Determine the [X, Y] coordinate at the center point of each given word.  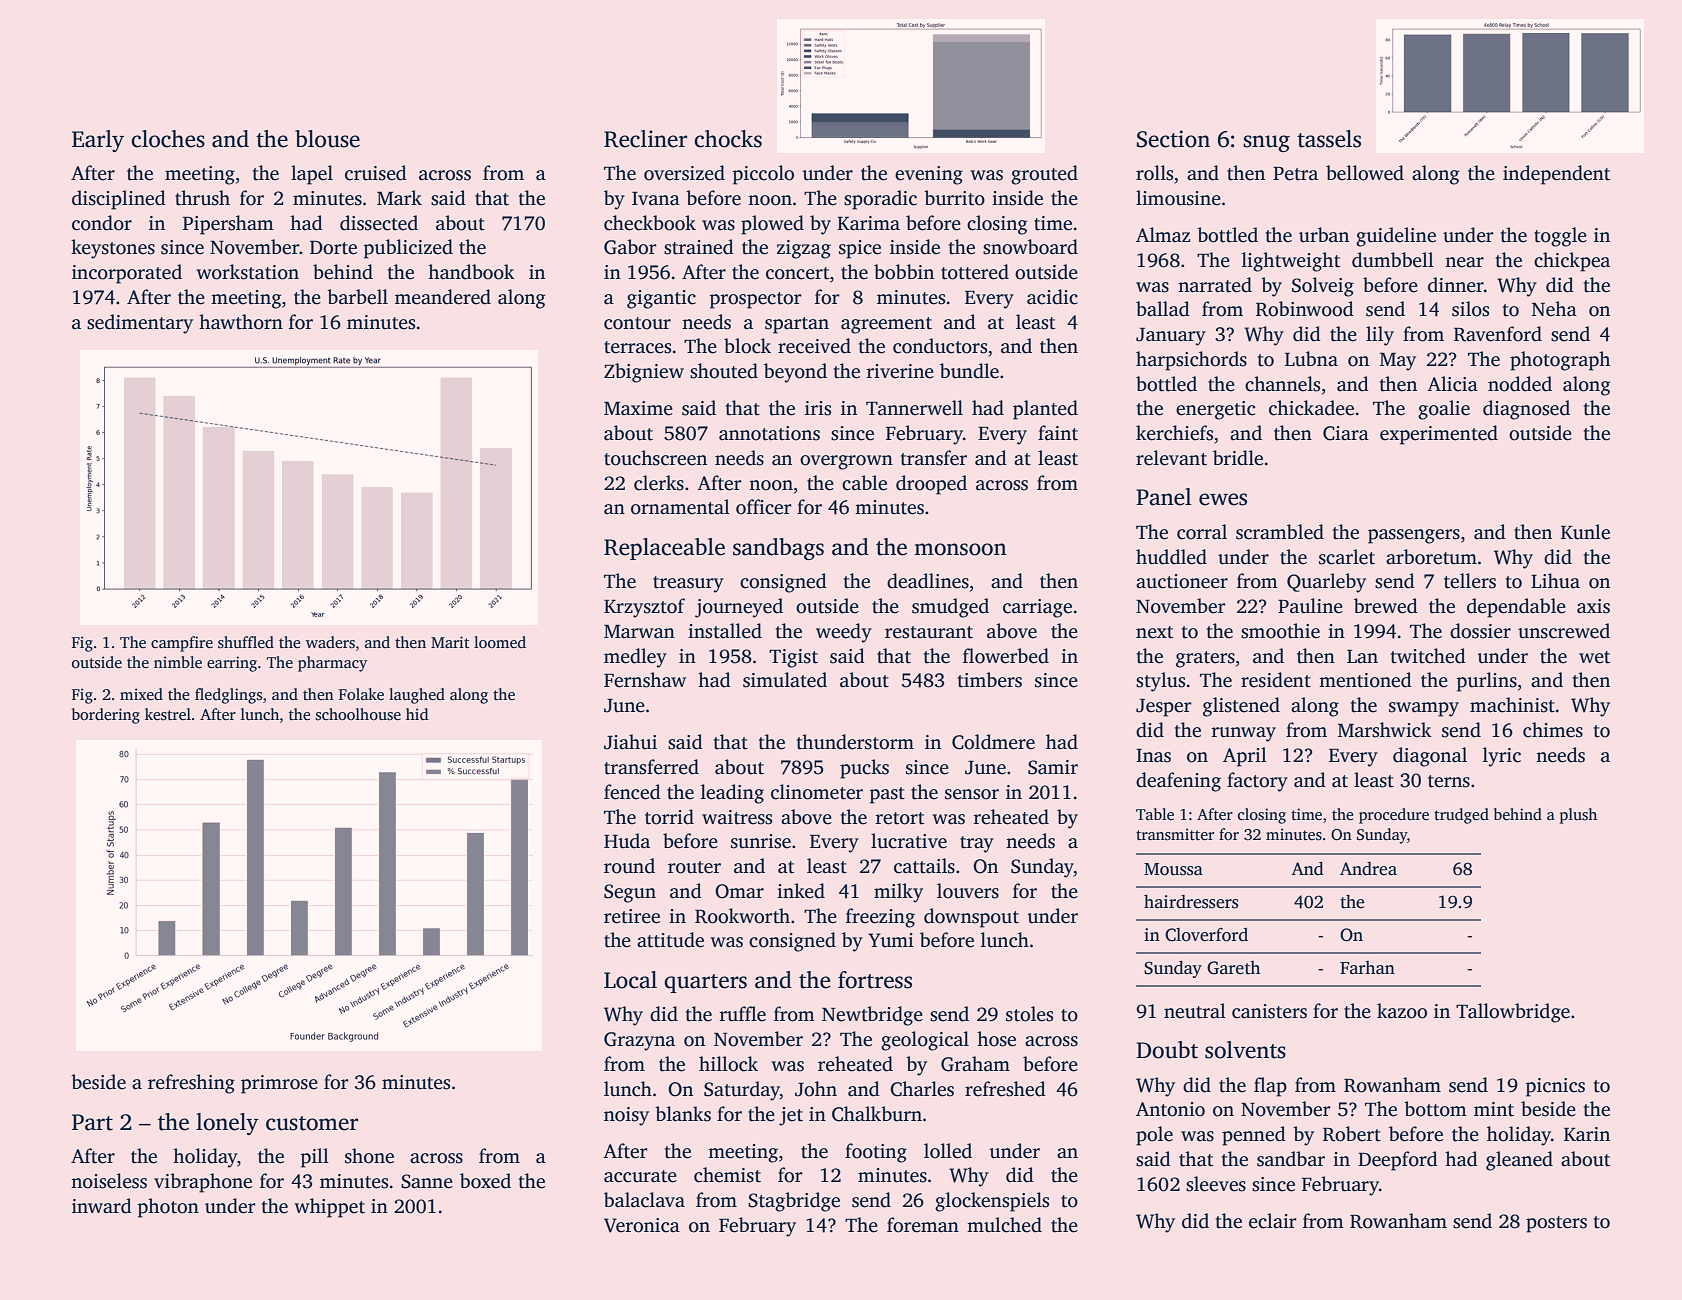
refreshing [191, 1084]
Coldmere [993, 742]
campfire [182, 644]
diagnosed [1526, 410]
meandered [443, 297]
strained [699, 247]
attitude [670, 940]
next [1154, 632]
